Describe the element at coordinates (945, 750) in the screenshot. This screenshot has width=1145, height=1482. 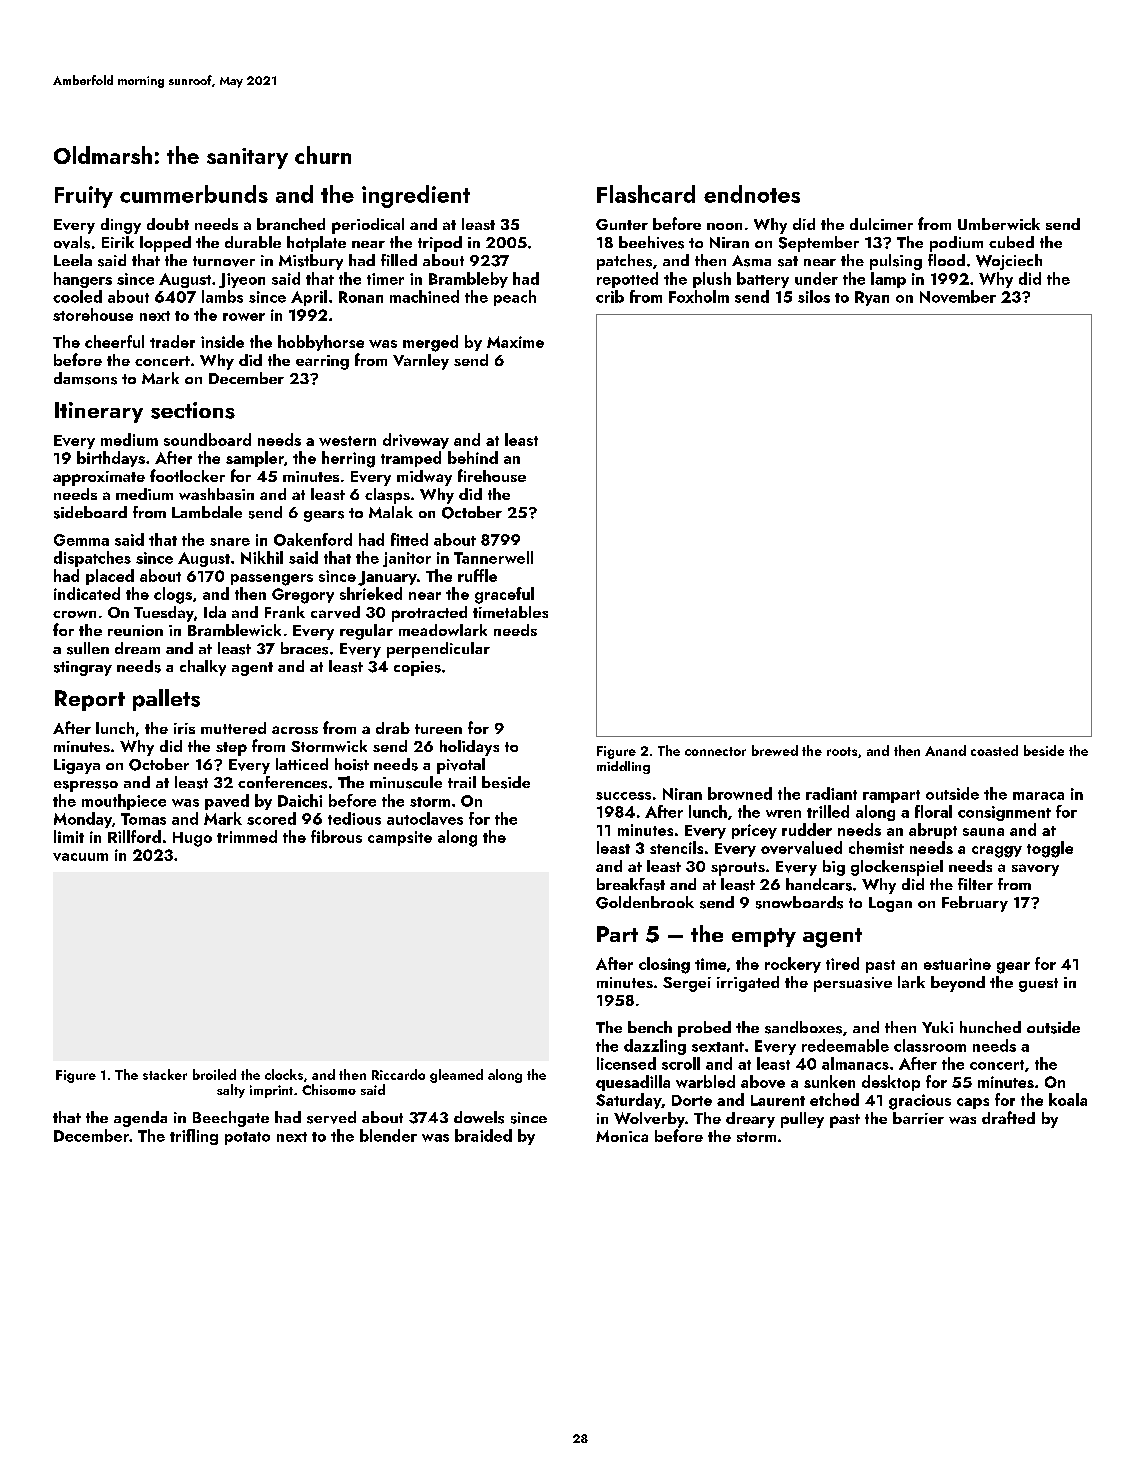
I see `Anand` at that location.
